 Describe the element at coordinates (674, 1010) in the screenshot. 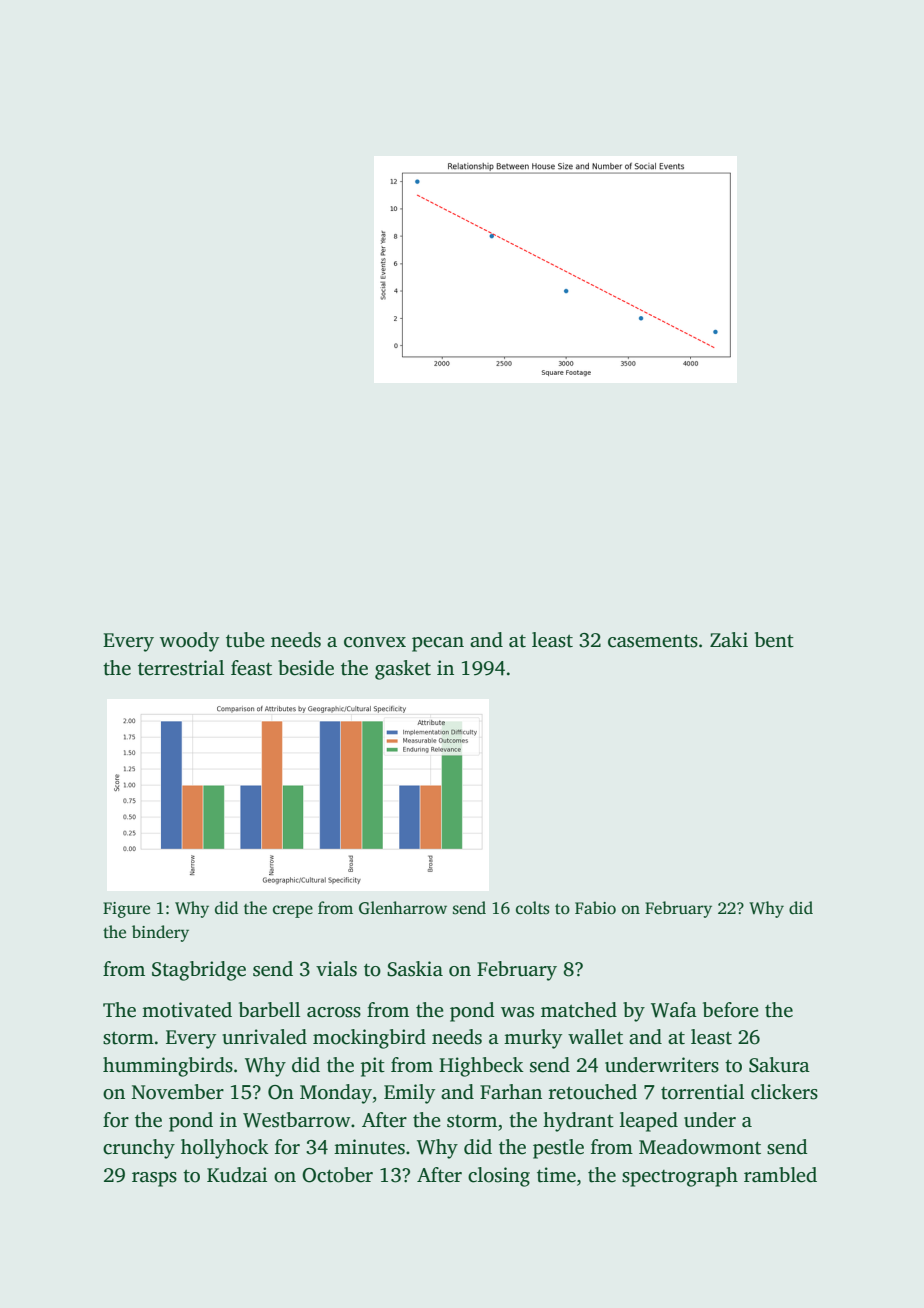

I see `Wafa` at that location.
